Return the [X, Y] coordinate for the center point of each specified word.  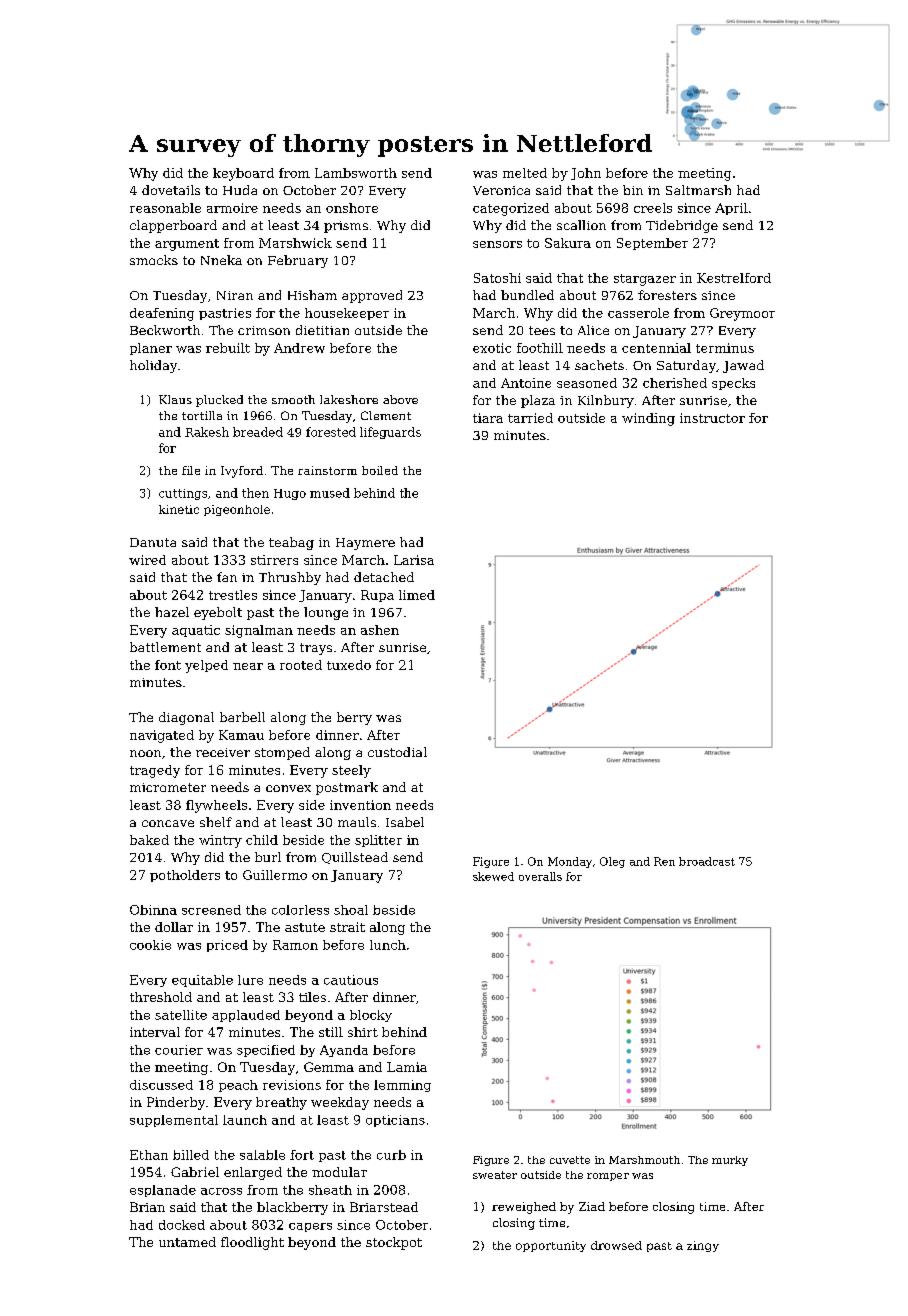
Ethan [149, 1155]
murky [730, 1161]
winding [648, 419]
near [248, 666]
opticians [395, 1121]
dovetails [171, 190]
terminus [725, 348]
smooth [293, 399]
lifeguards [390, 433]
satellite [181, 1015]
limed [417, 595]
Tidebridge [682, 226]
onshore [352, 208]
